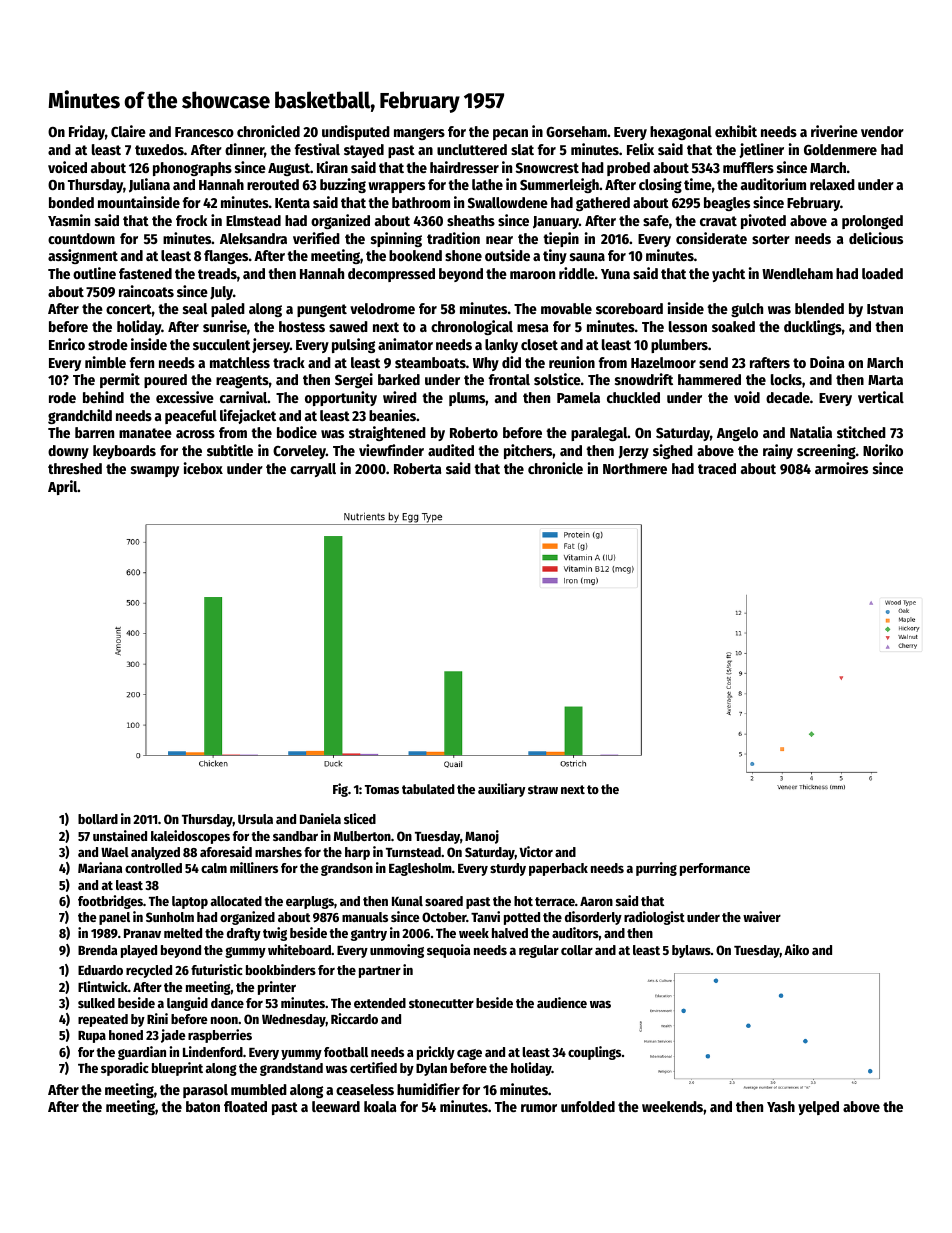  Describe the element at coordinates (736, 131) in the image. I see `exhibit` at that location.
